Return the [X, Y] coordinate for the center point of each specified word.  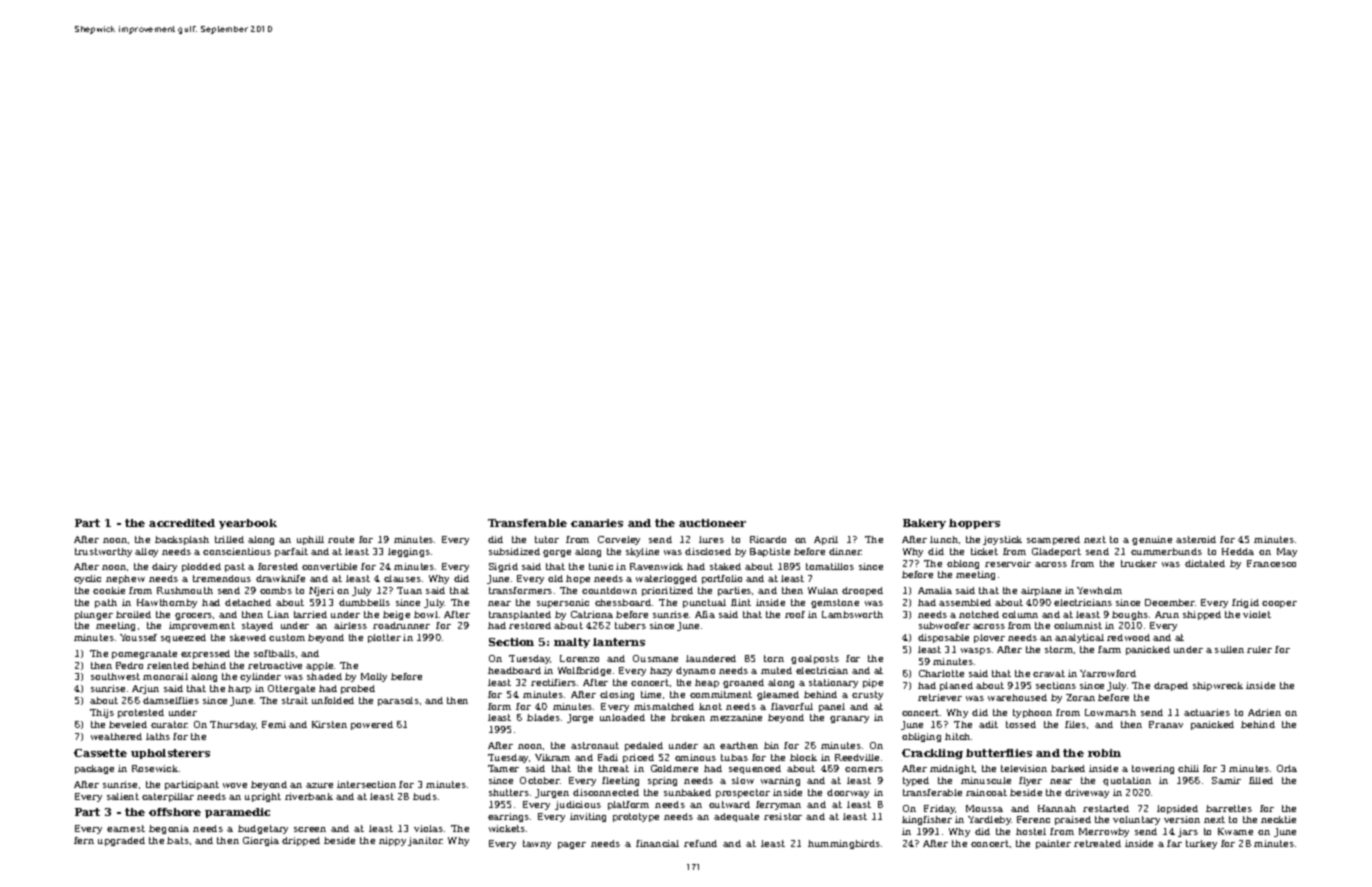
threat [614, 768]
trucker [1139, 563]
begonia [169, 829]
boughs [1130, 615]
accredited [182, 523]
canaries [597, 523]
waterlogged [666, 579]
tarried [310, 614]
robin [1104, 753]
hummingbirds [844, 844]
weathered [116, 736]
